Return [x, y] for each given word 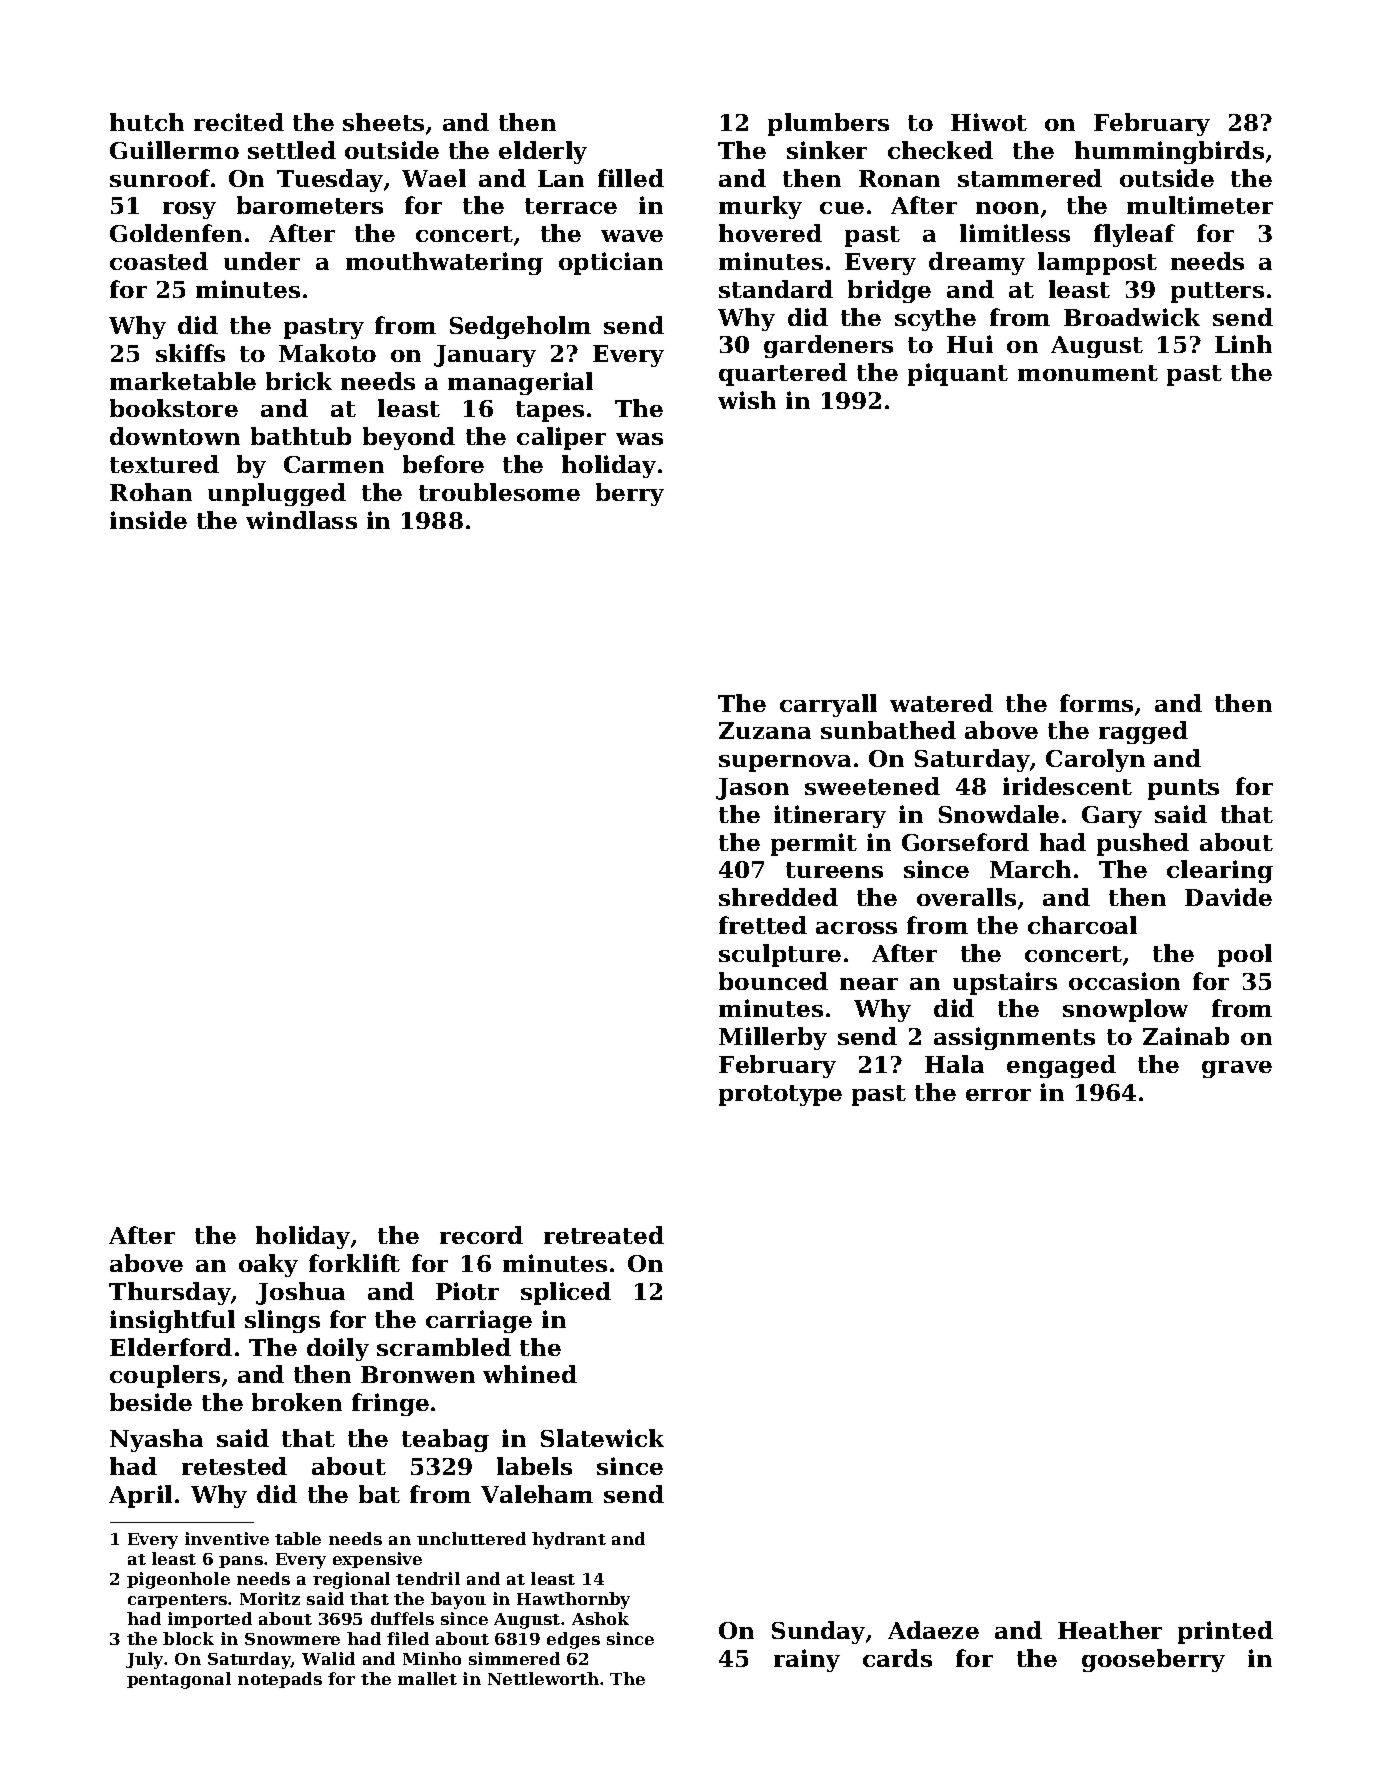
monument [1088, 373]
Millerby [773, 1038]
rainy [807, 1660]
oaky [268, 1265]
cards [897, 1658]
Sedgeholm [520, 327]
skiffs [190, 353]
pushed [1143, 844]
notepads [280, 1680]
